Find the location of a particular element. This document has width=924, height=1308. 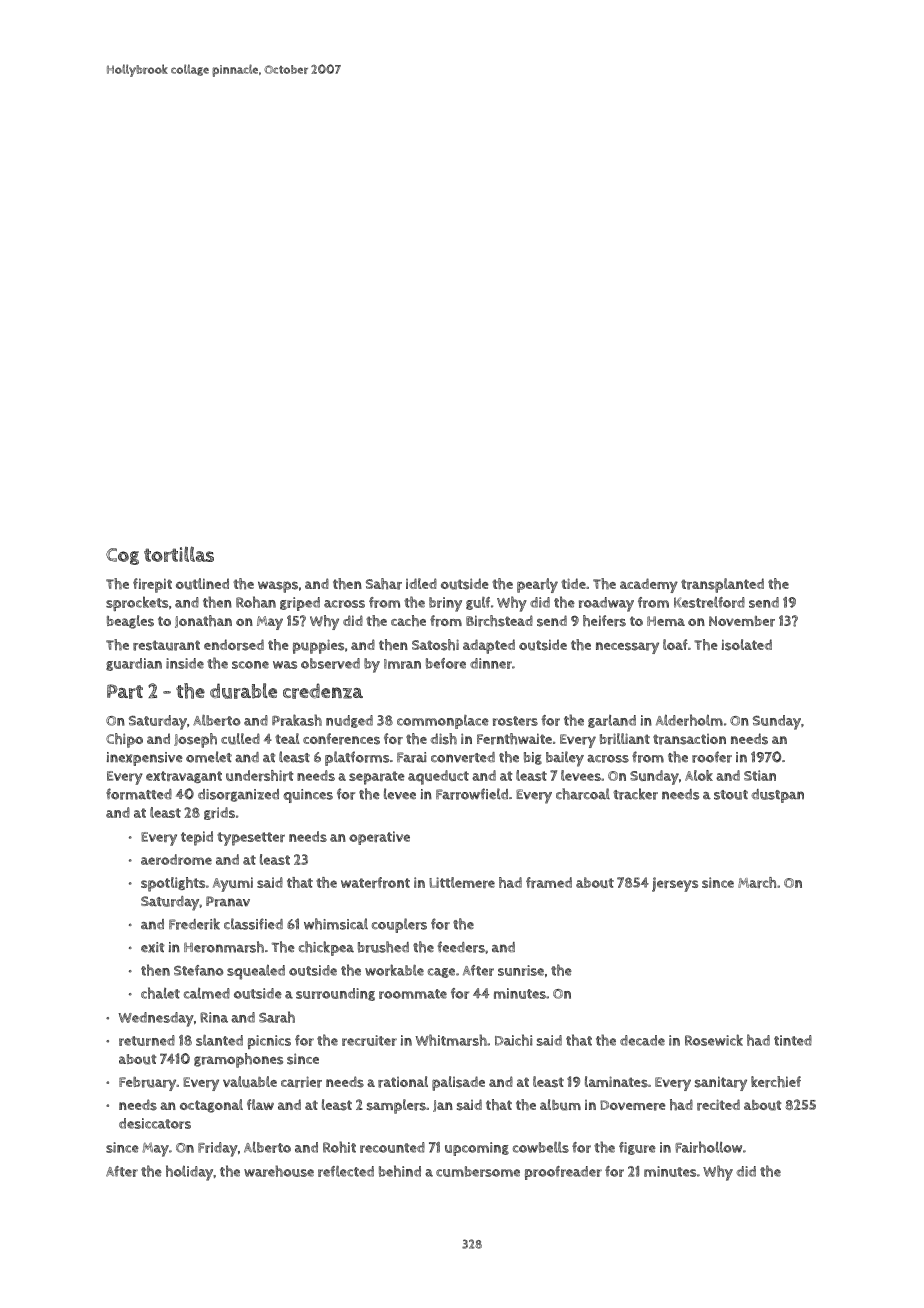

Sahar is located at coordinates (384, 584).
